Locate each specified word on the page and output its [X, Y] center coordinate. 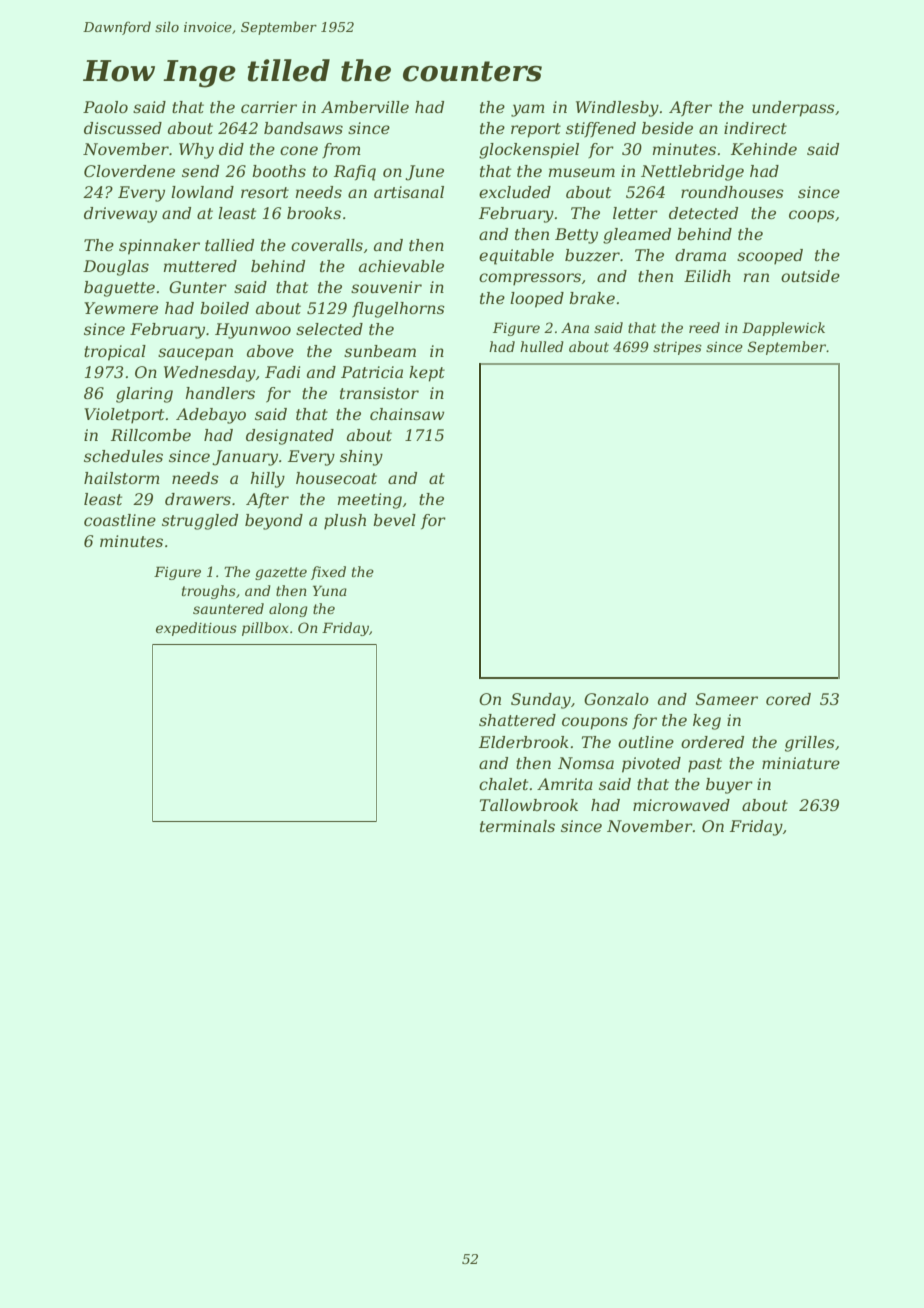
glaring [144, 395]
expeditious [196, 629]
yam [528, 110]
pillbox [265, 629]
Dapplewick [783, 329]
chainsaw [407, 414]
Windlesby [617, 109]
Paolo [105, 107]
